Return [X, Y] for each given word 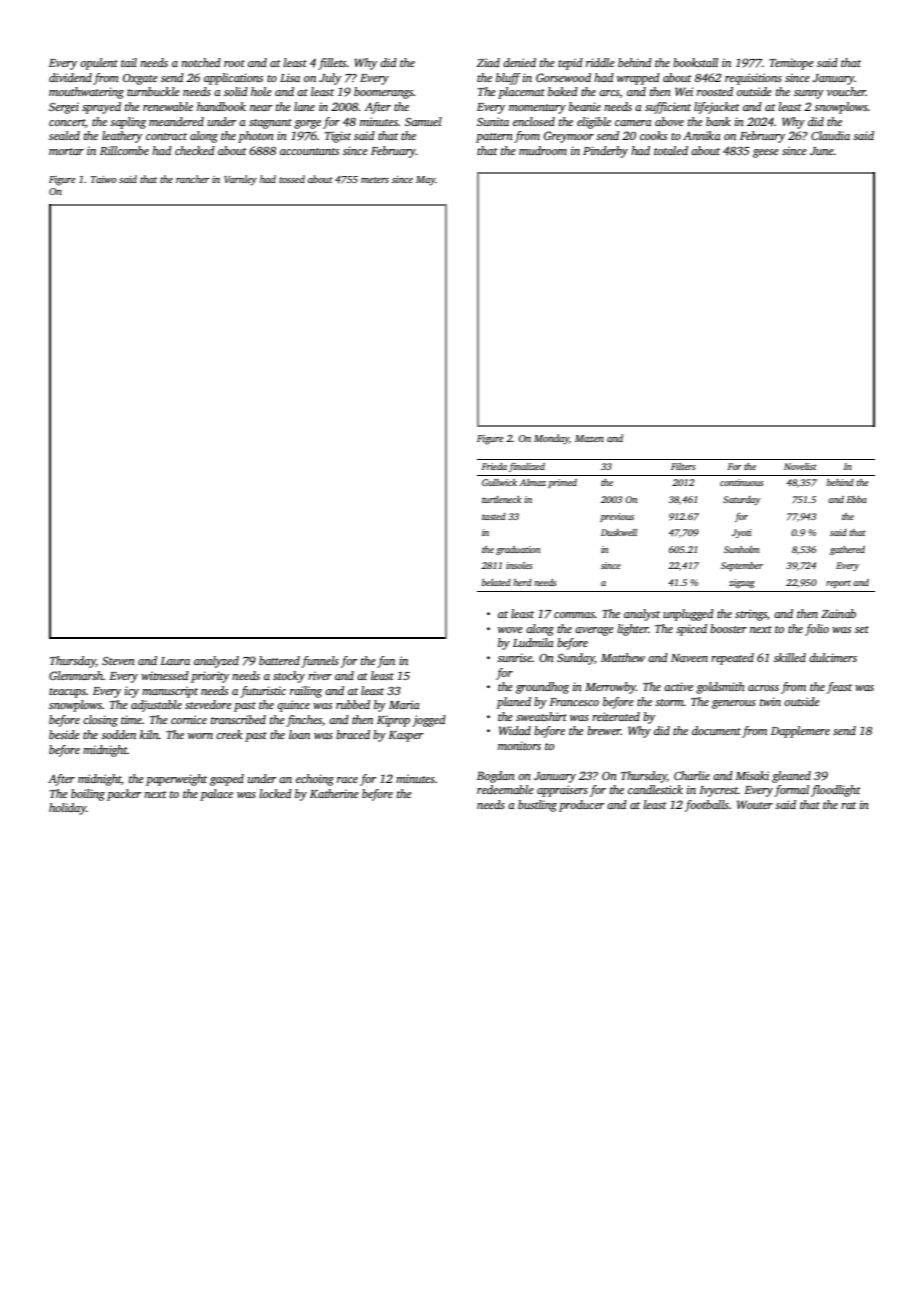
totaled [671, 150]
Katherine [334, 793]
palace [216, 795]
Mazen [589, 438]
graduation [518, 550]
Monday [551, 439]
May [426, 181]
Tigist [338, 137]
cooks [653, 135]
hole [261, 91]
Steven [118, 660]
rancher [193, 179]
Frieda [494, 466]
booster [728, 628]
